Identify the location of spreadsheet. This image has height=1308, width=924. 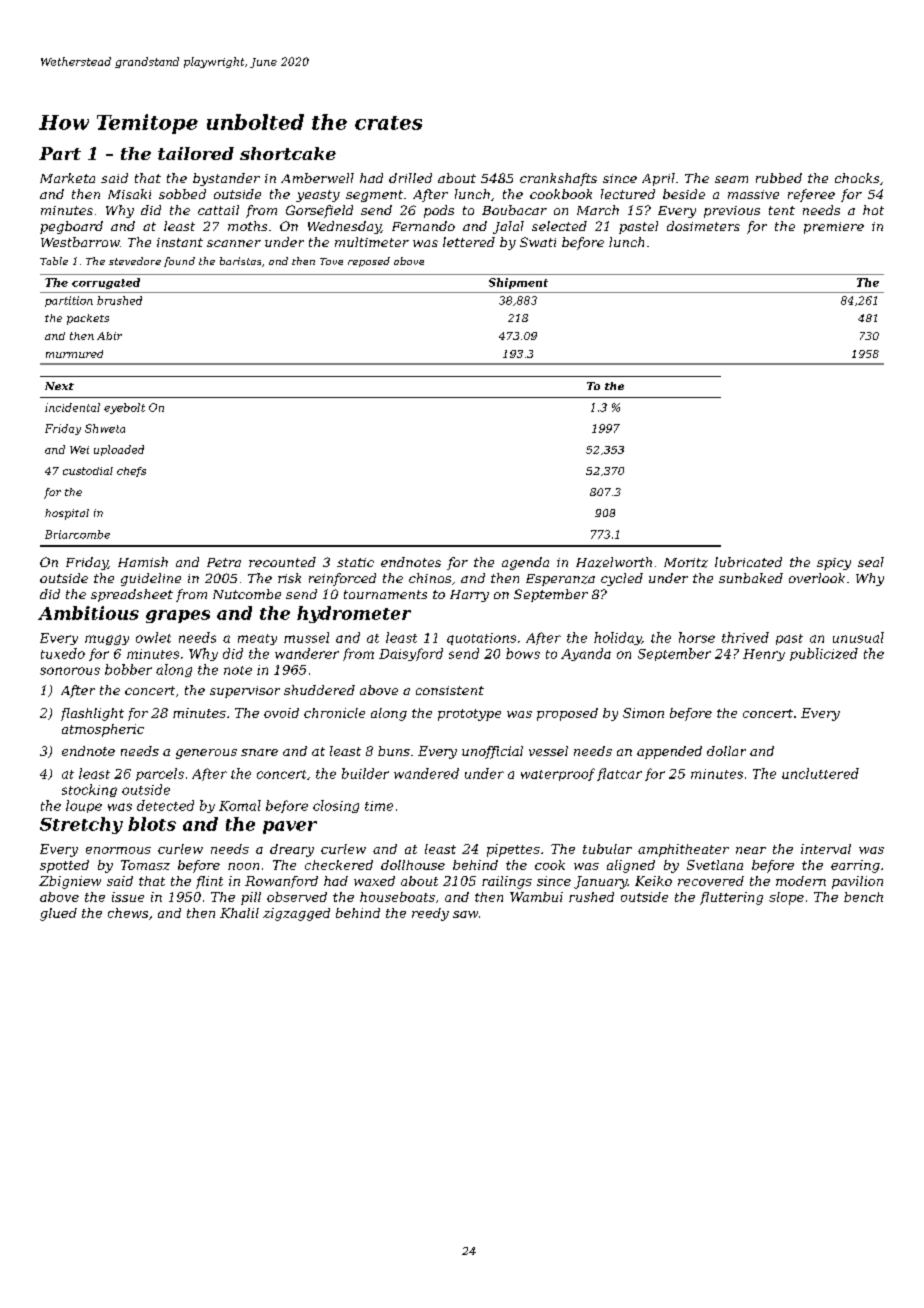
(132, 595).
